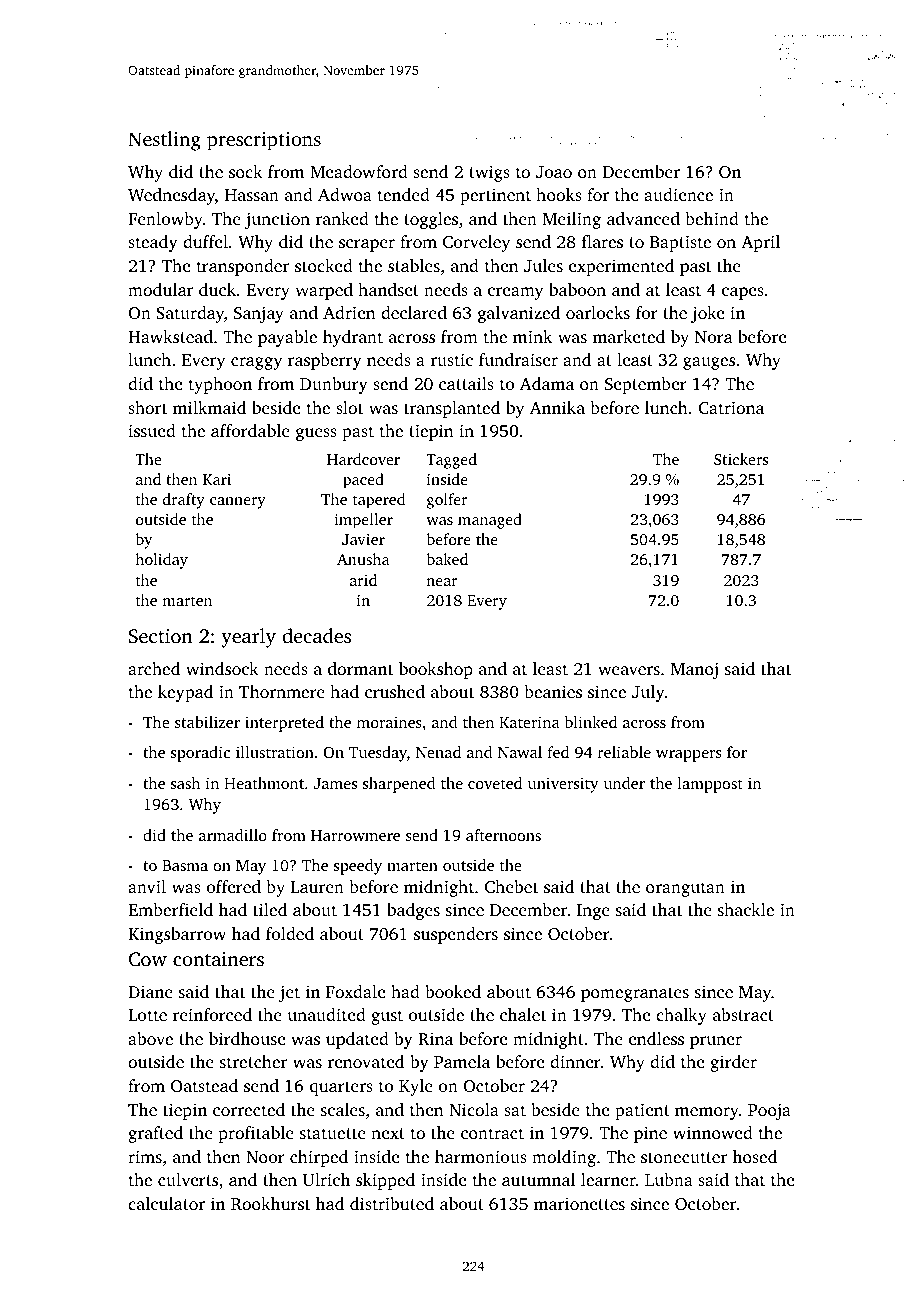  Describe the element at coordinates (264, 141) in the screenshot. I see `prescriptions` at that location.
